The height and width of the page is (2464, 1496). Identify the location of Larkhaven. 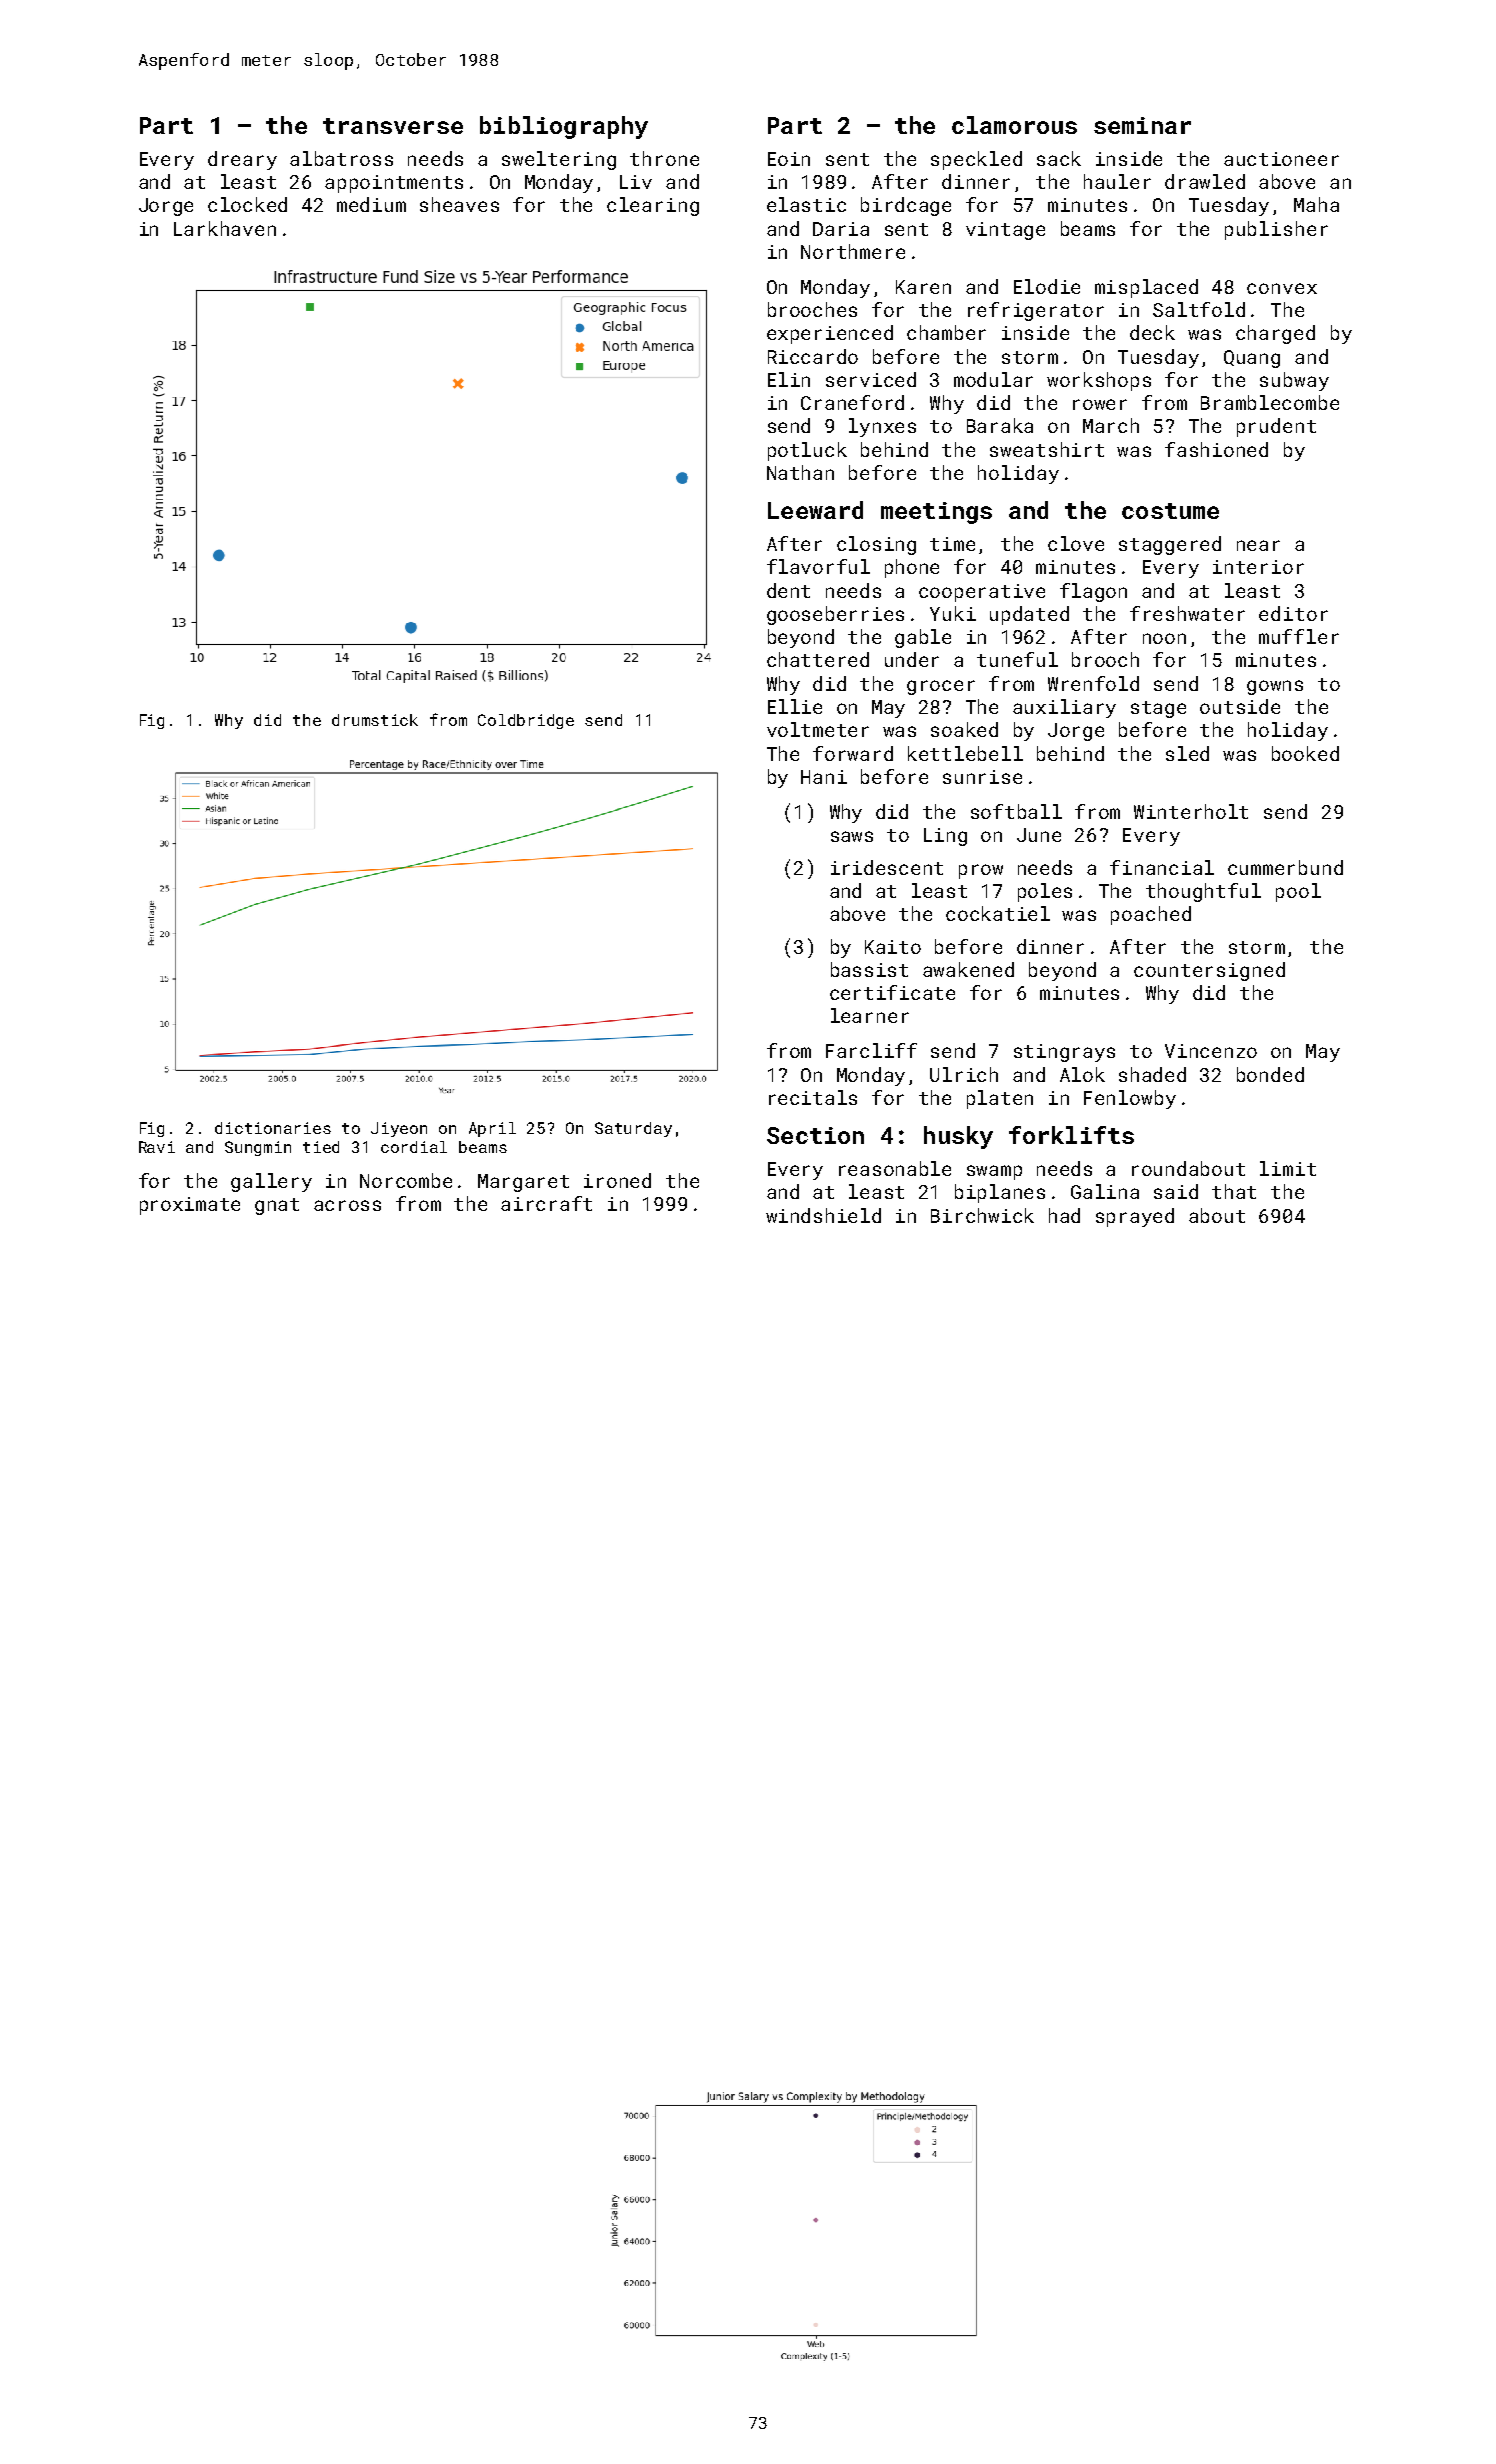
(225, 228).
